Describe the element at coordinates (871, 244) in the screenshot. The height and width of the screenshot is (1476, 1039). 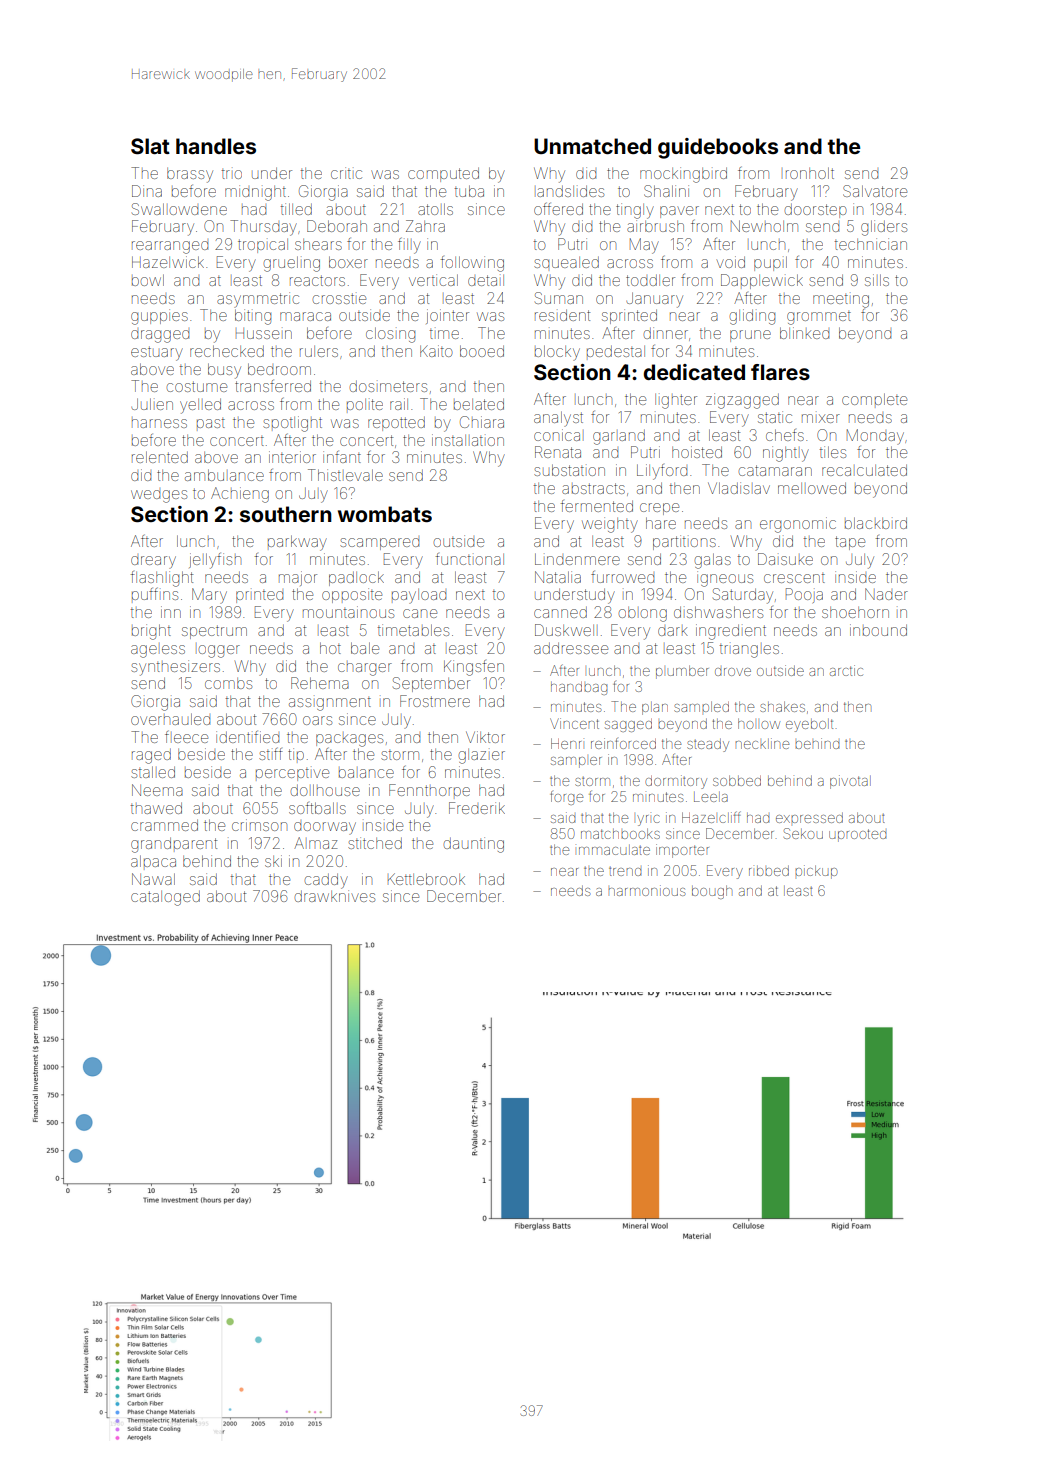
I see `technician` at that location.
